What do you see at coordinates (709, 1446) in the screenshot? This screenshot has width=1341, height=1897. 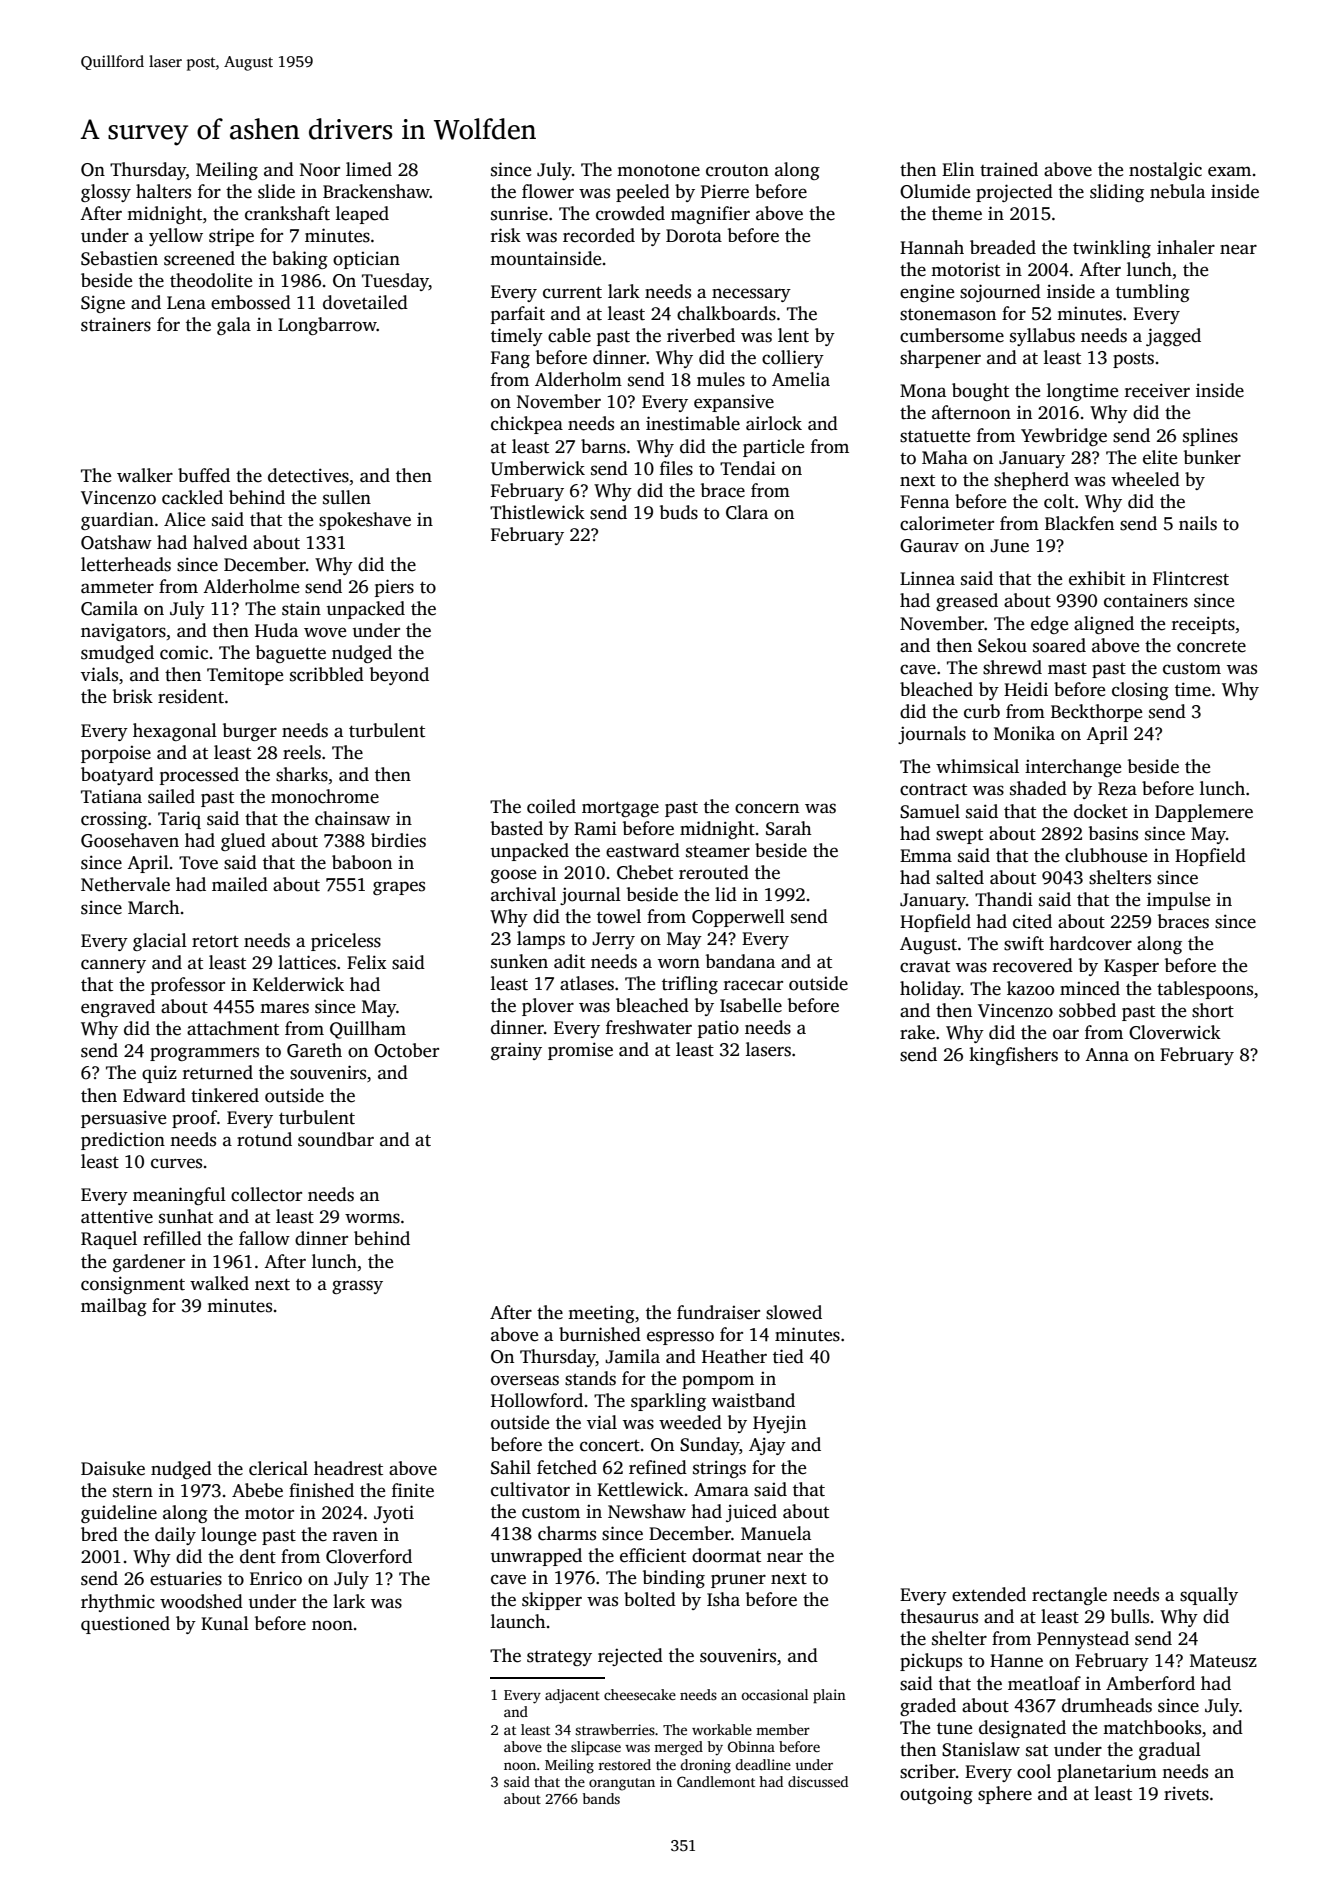 I see `Sunday` at bounding box center [709, 1446].
